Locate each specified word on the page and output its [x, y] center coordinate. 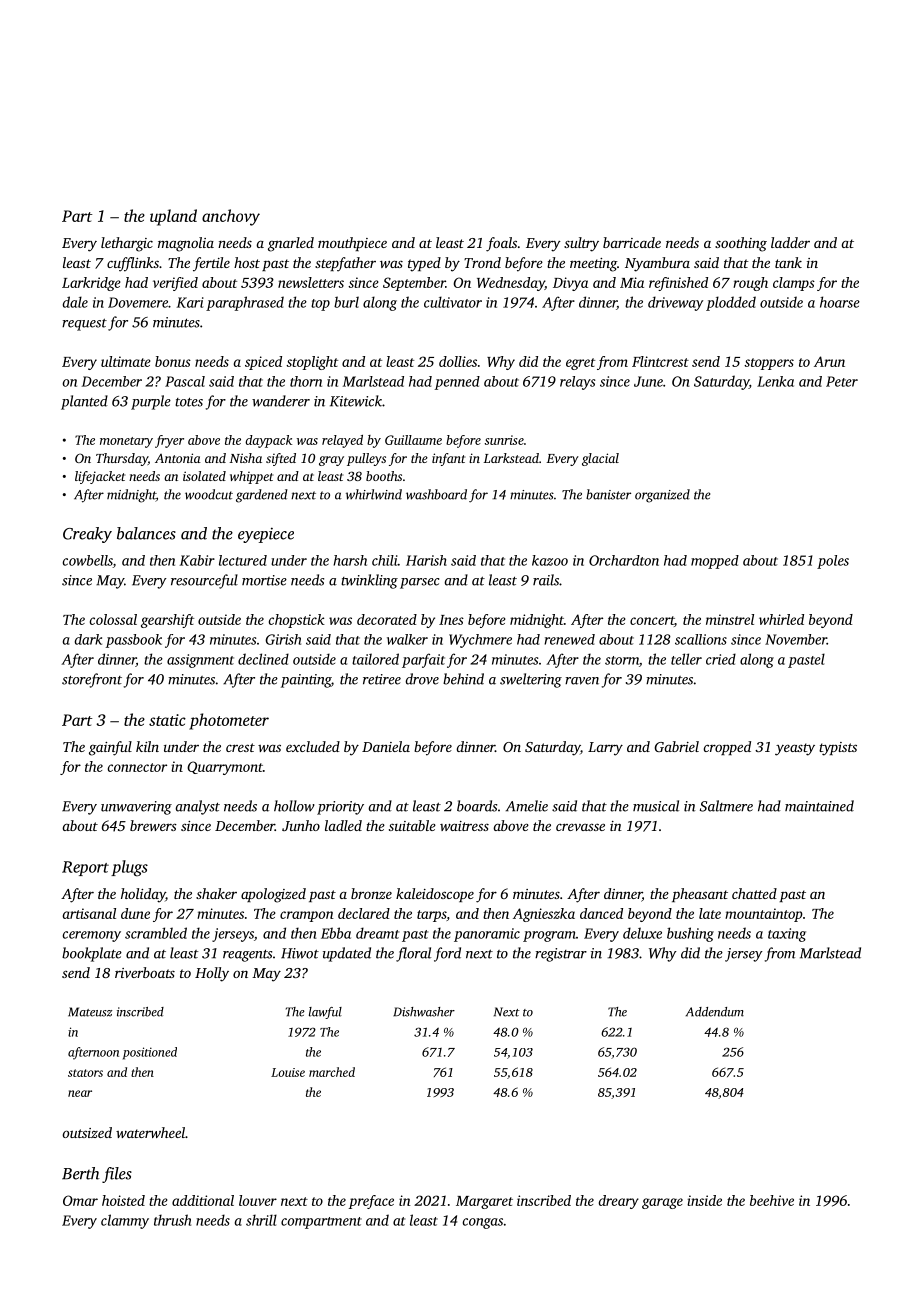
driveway [675, 303]
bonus [173, 361]
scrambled [156, 933]
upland [173, 217]
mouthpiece [352, 244]
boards [477, 806]
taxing [787, 935]
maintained [819, 806]
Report [85, 868]
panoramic [487, 935]
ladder [790, 242]
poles [833, 562]
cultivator [453, 302]
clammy [125, 1221]
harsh [350, 560]
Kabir [197, 560]
